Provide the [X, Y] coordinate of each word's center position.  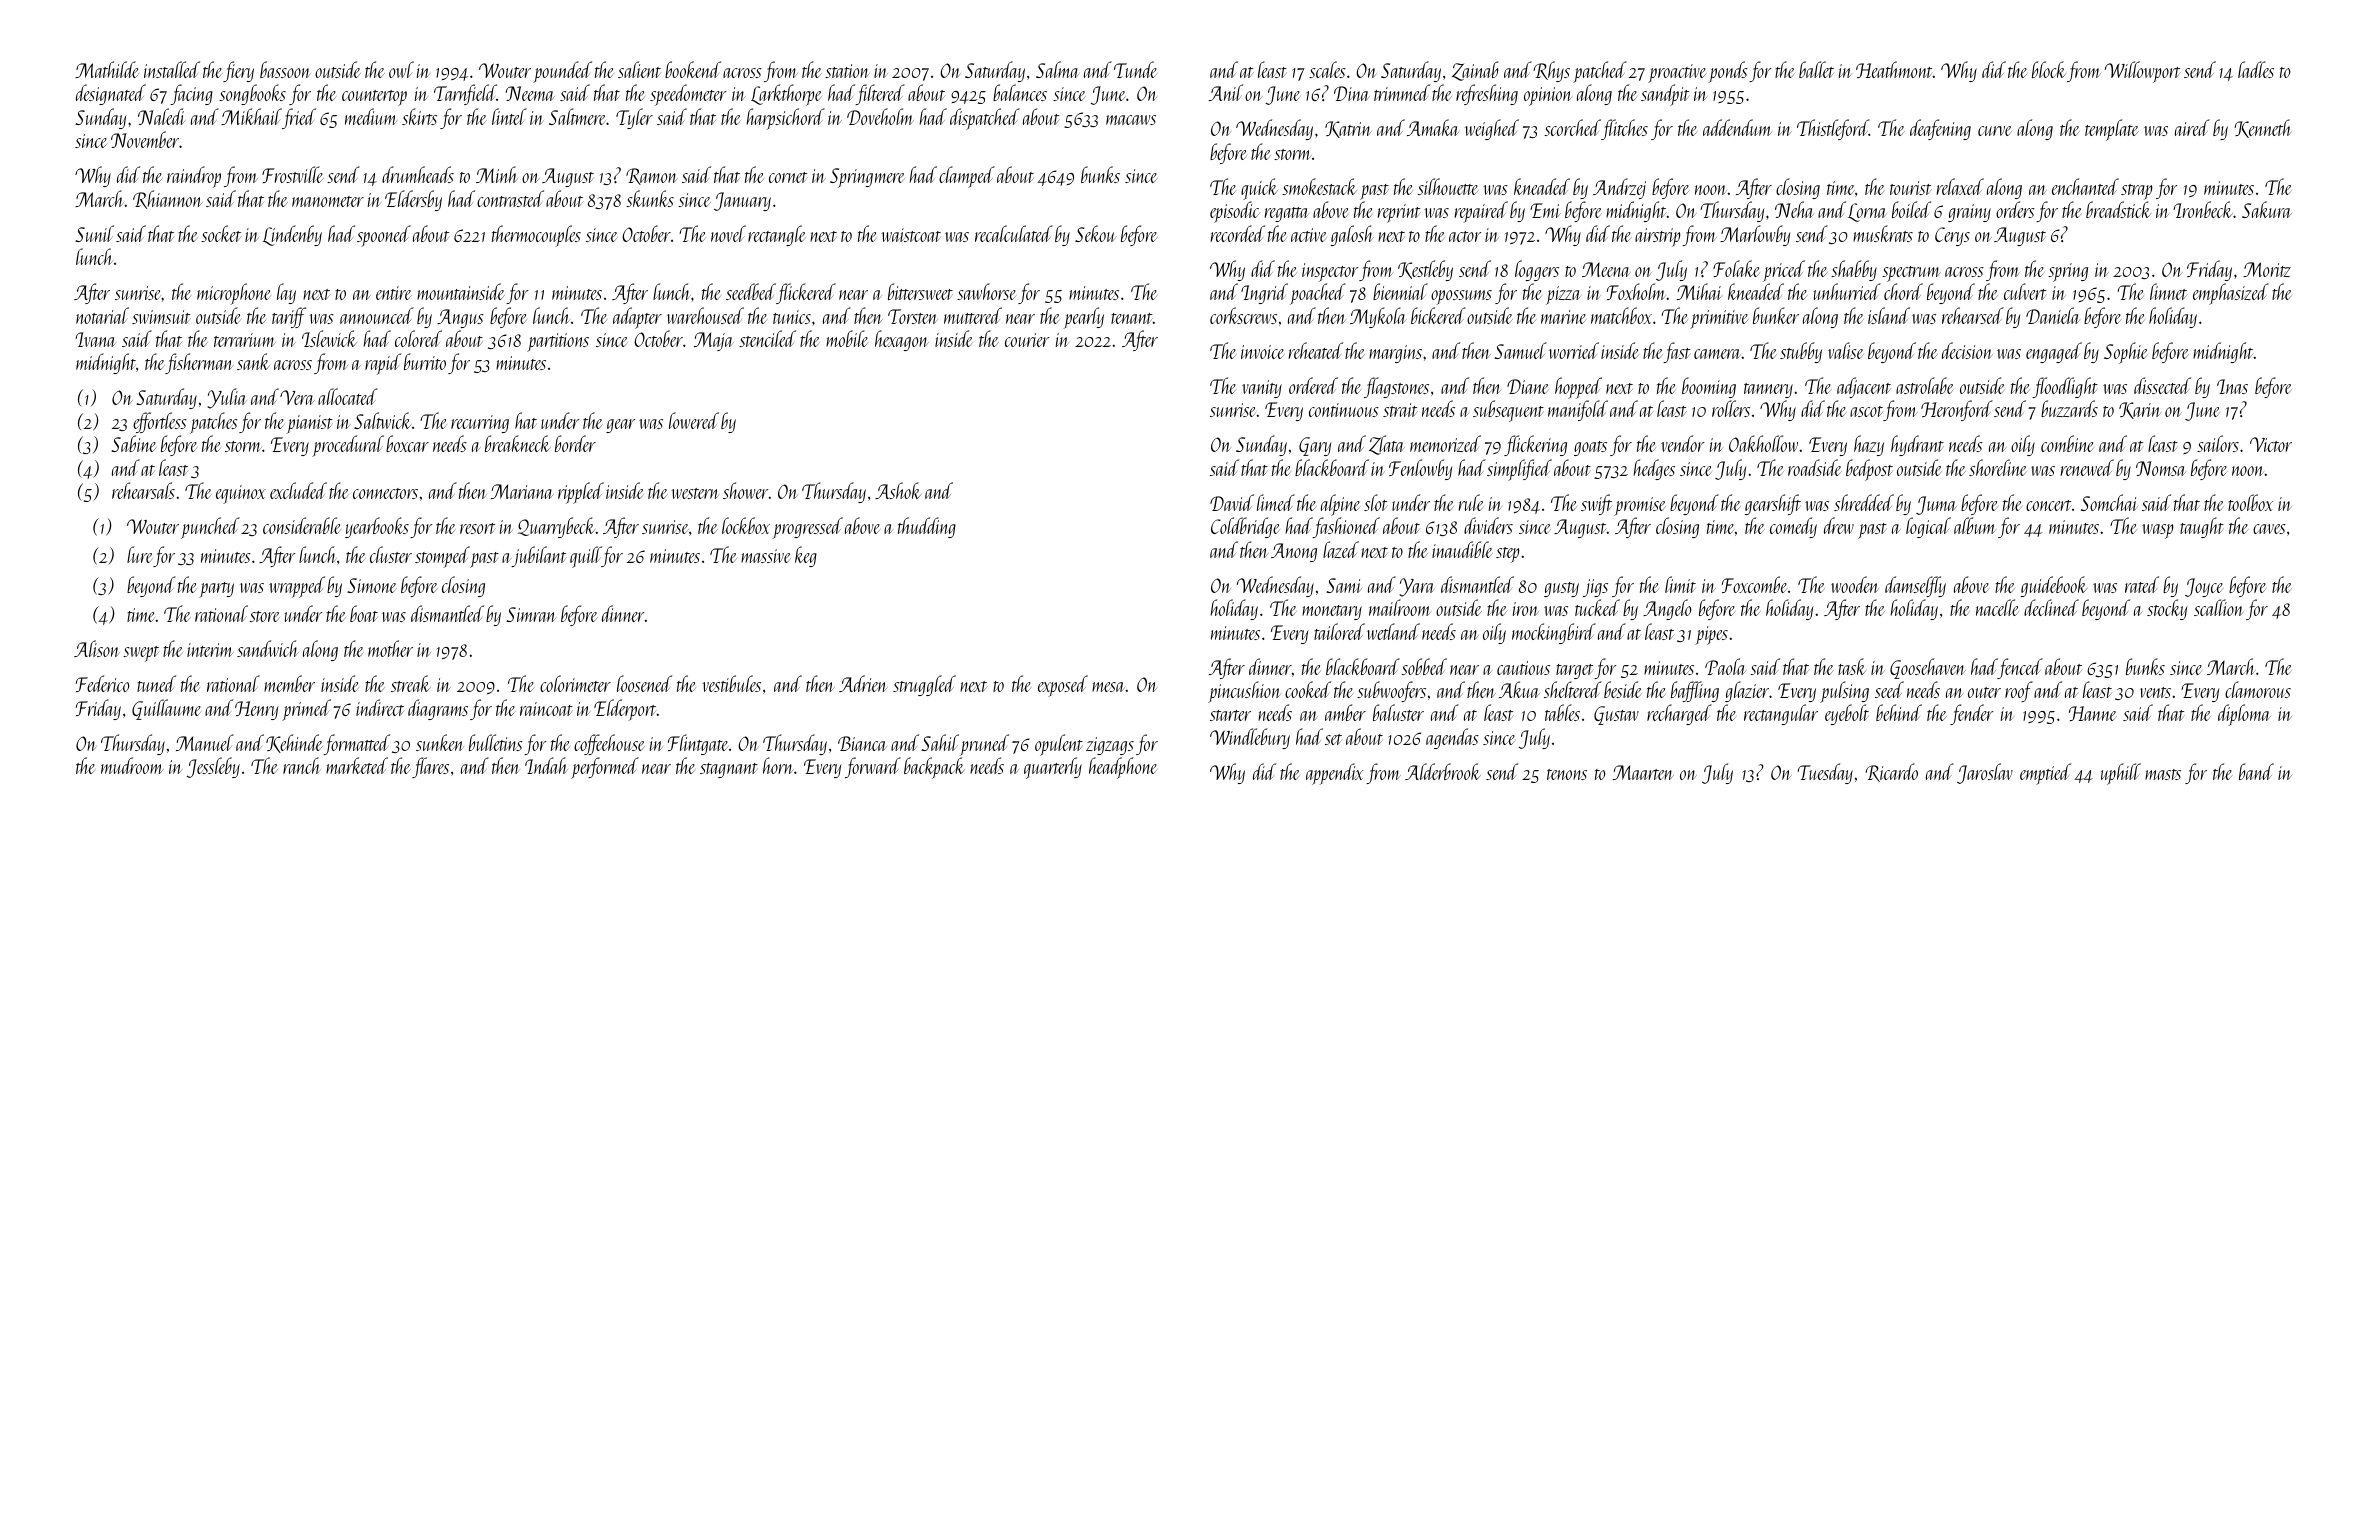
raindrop [194, 177]
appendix [1334, 774]
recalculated [1014, 233]
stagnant [729, 770]
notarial [102, 315]
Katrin [1348, 129]
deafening [1940, 129]
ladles [2256, 69]
